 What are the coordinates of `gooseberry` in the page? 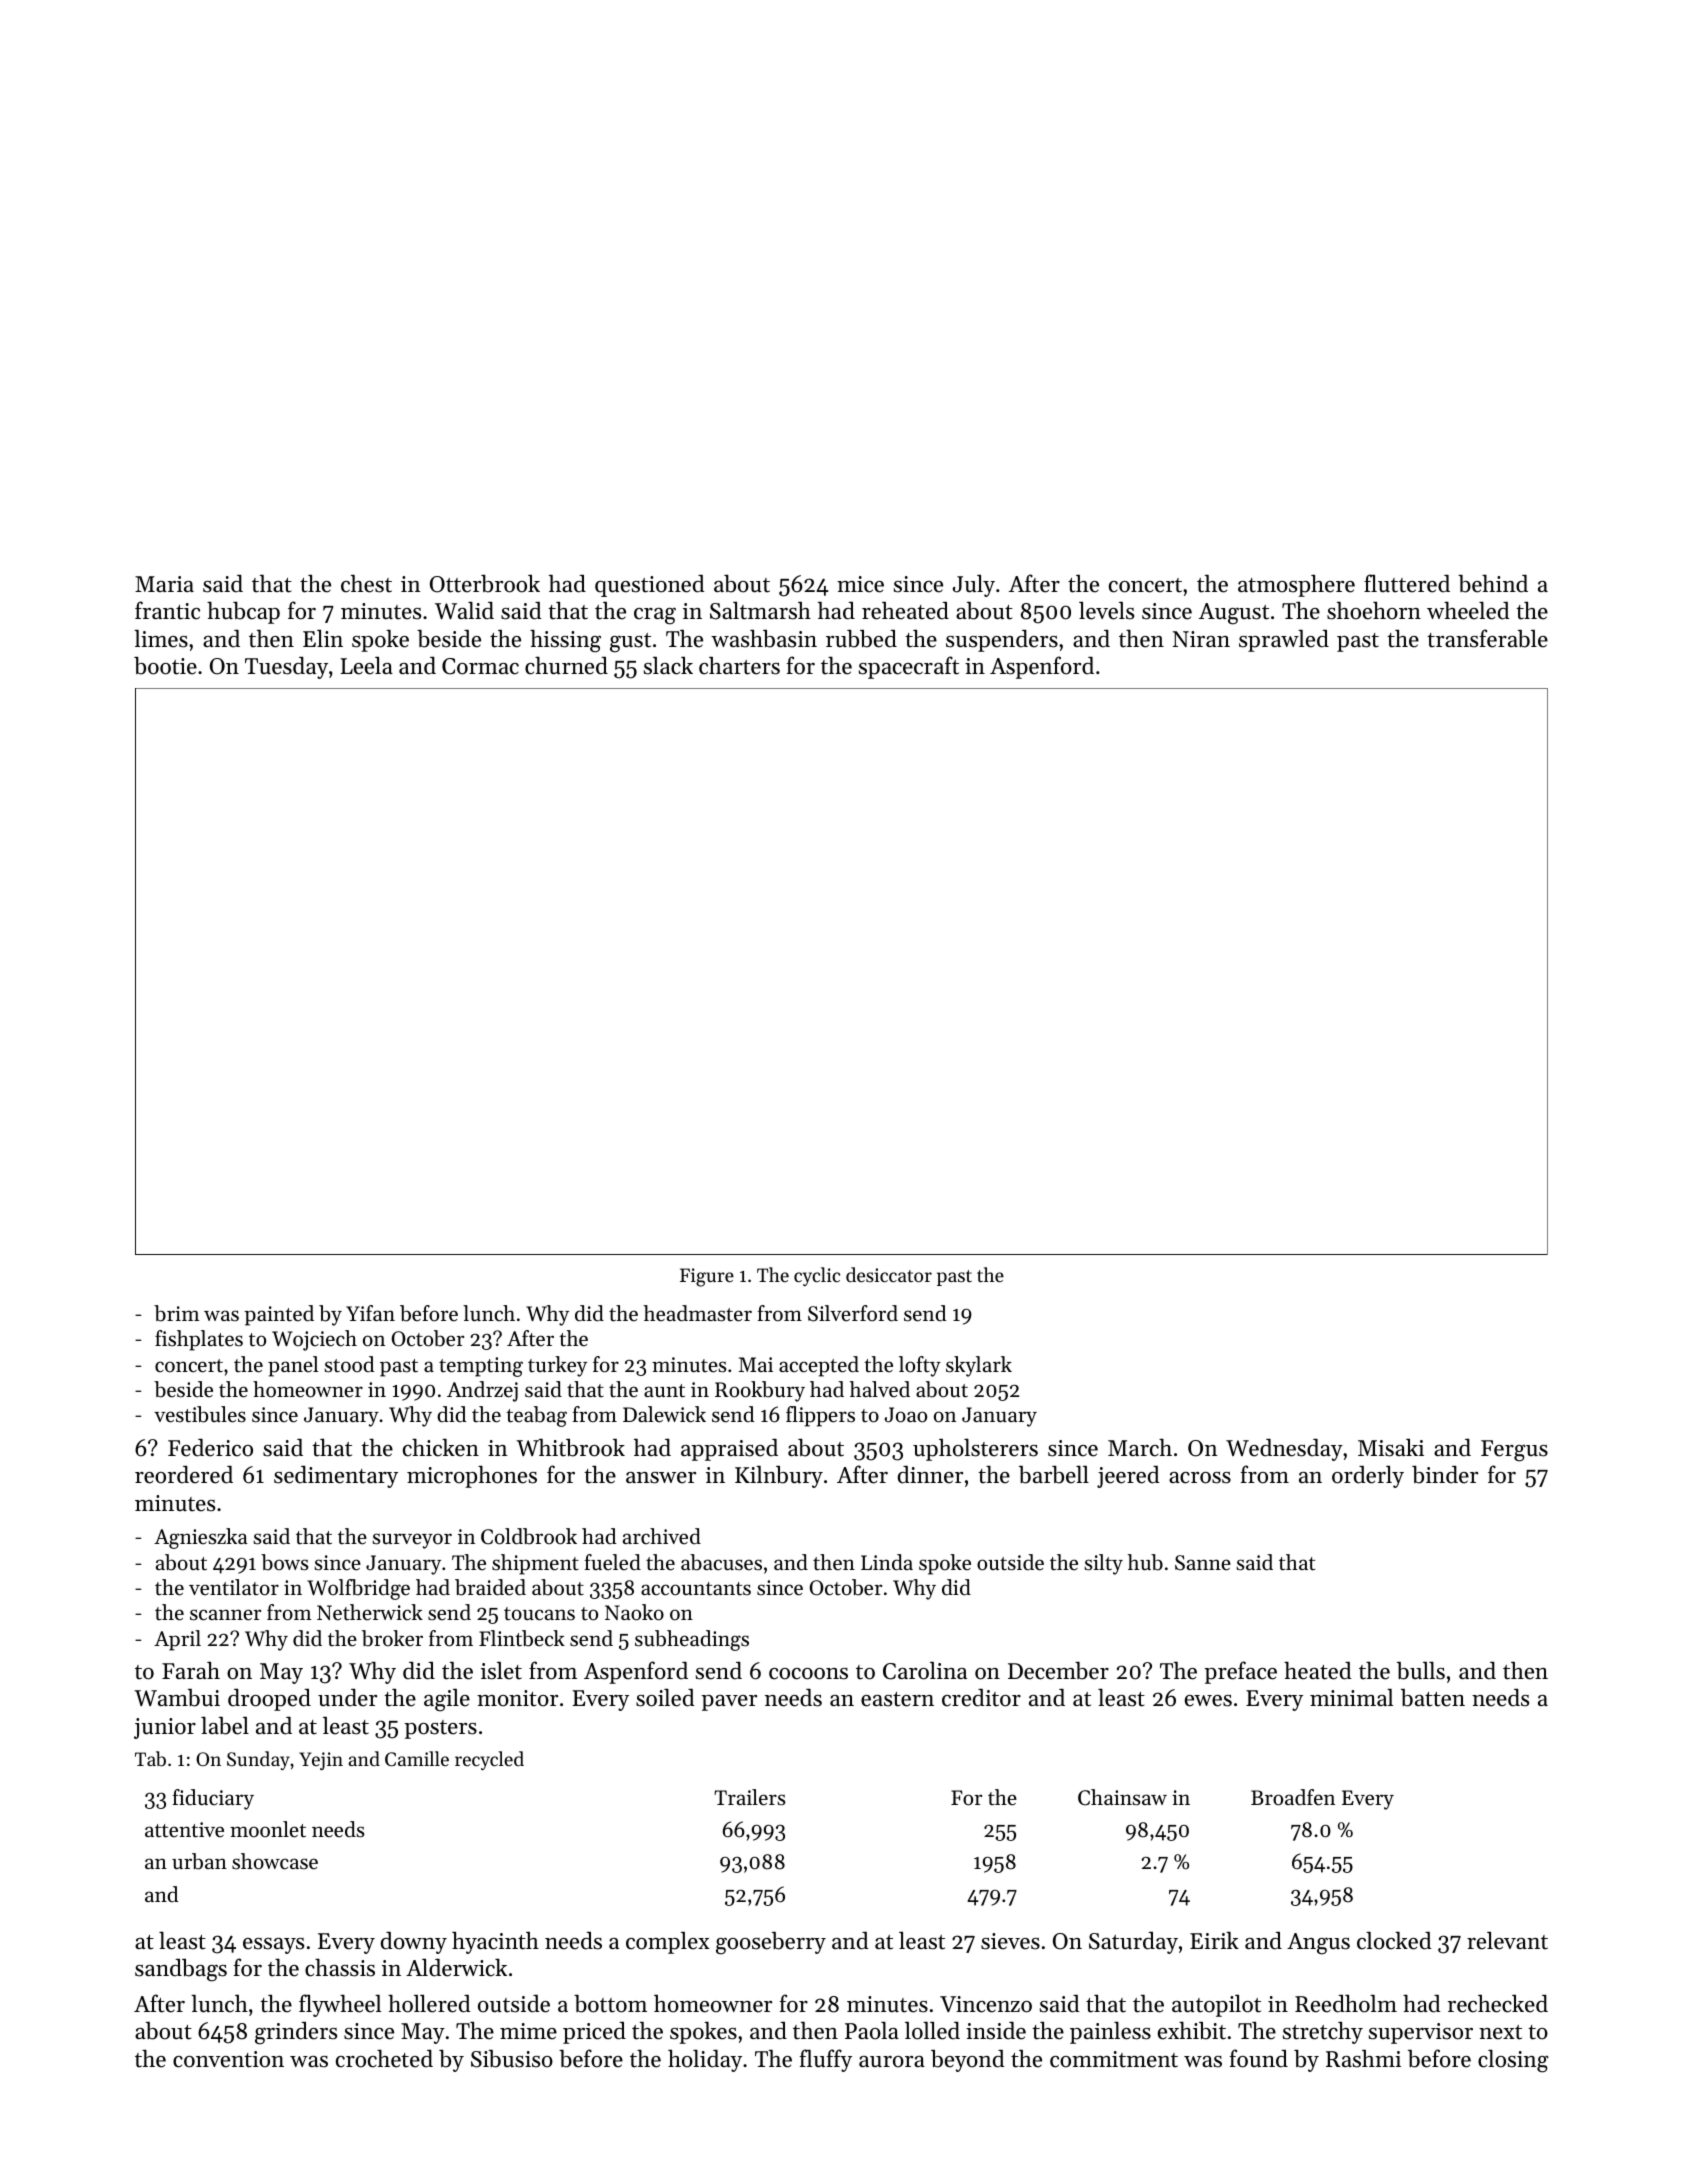 It's located at (771, 1943).
